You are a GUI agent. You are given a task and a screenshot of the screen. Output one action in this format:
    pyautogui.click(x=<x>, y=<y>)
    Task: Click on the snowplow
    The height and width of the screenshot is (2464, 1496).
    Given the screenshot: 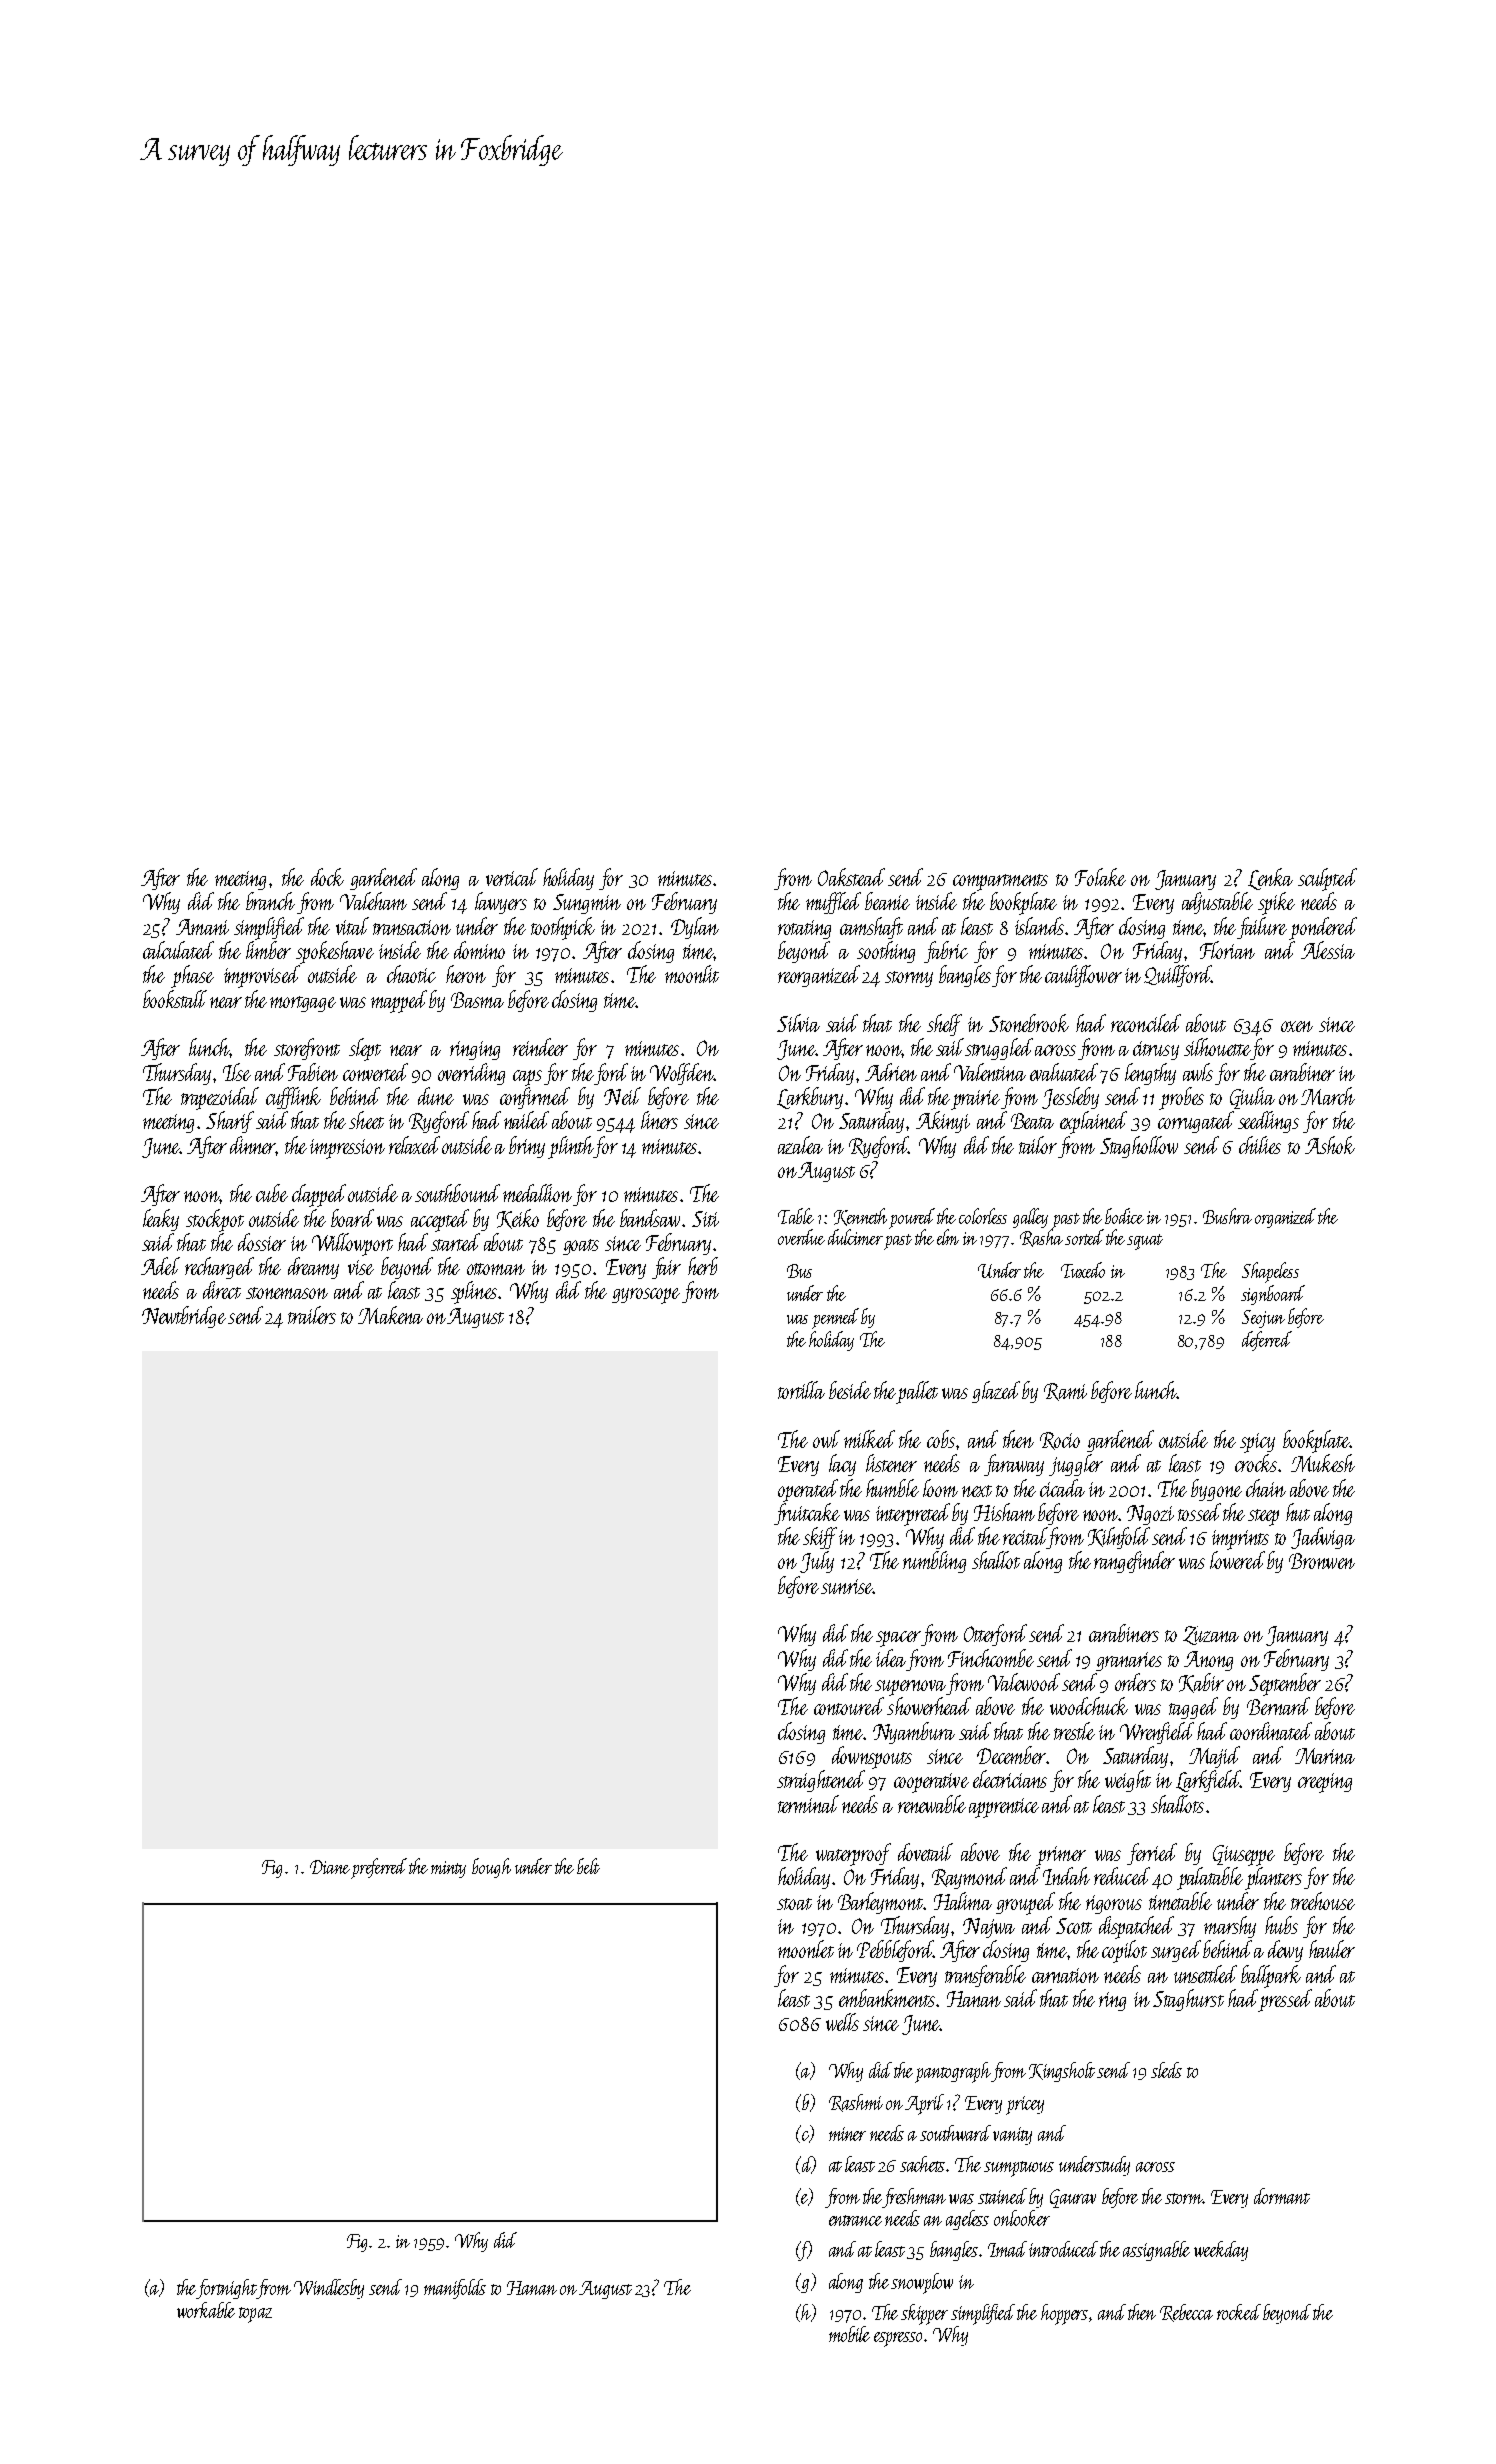 What is the action you would take?
    pyautogui.click(x=922, y=2283)
